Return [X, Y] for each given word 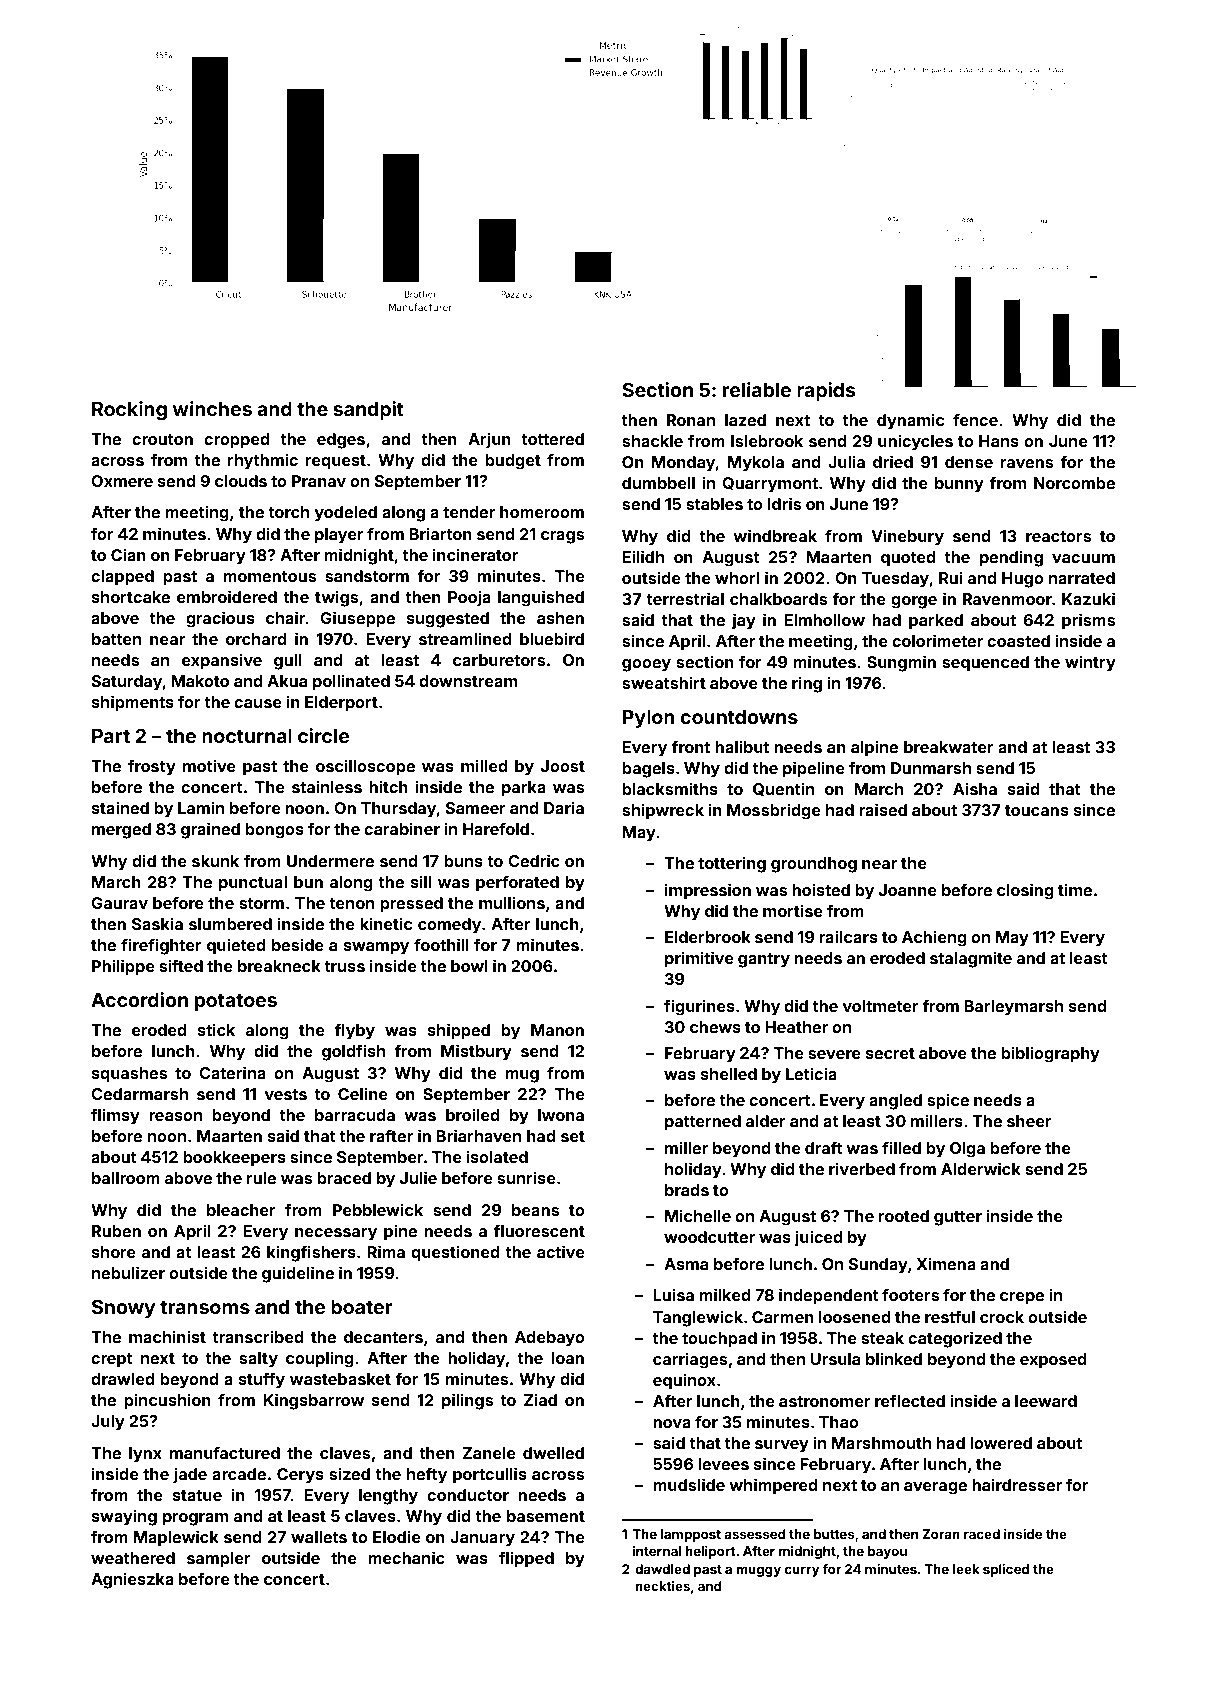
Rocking [129, 410]
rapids [826, 391]
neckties [662, 1586]
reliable [757, 389]
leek [966, 1569]
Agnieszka [132, 1580]
